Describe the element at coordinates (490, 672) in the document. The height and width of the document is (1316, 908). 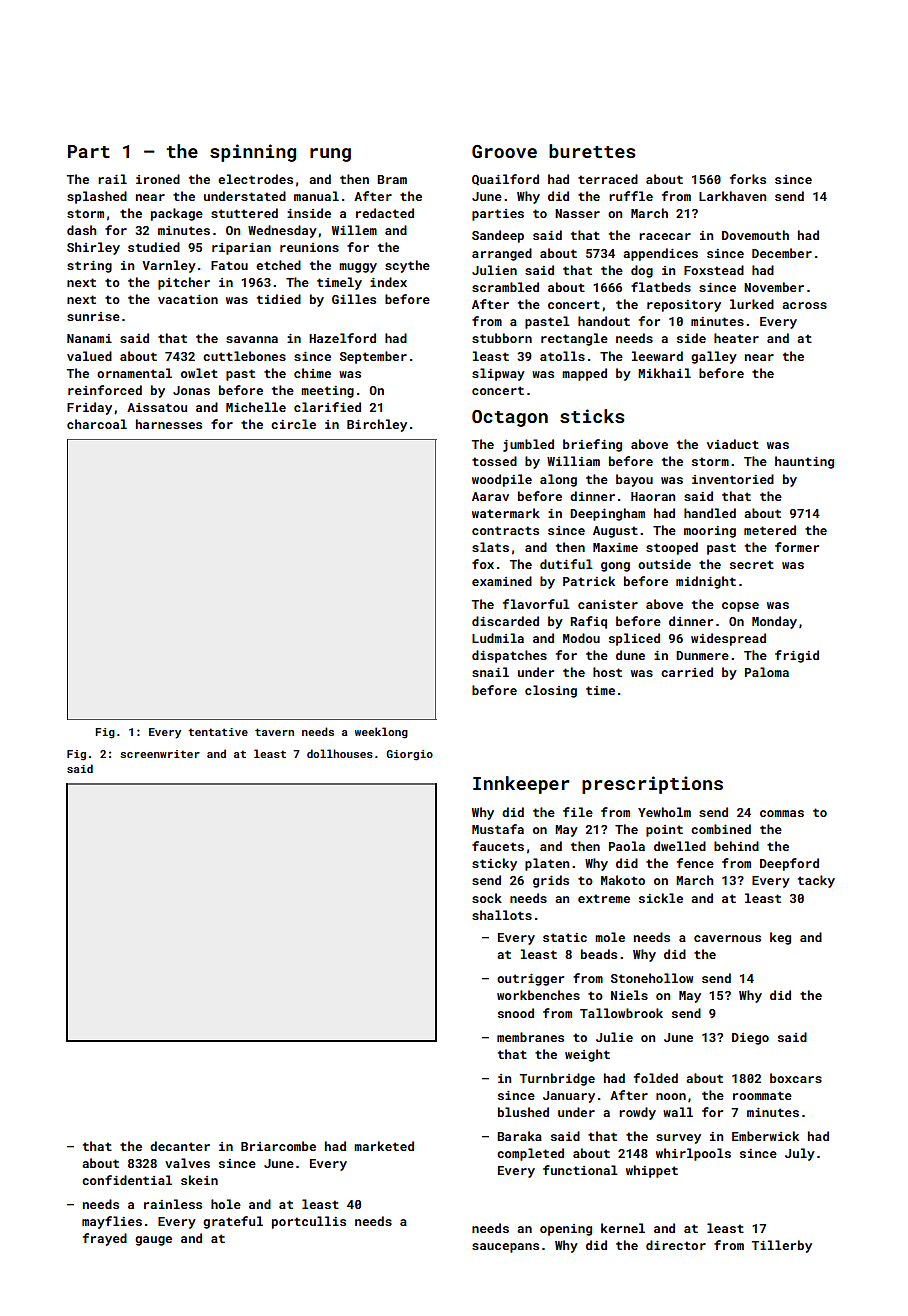
I see `snail` at that location.
